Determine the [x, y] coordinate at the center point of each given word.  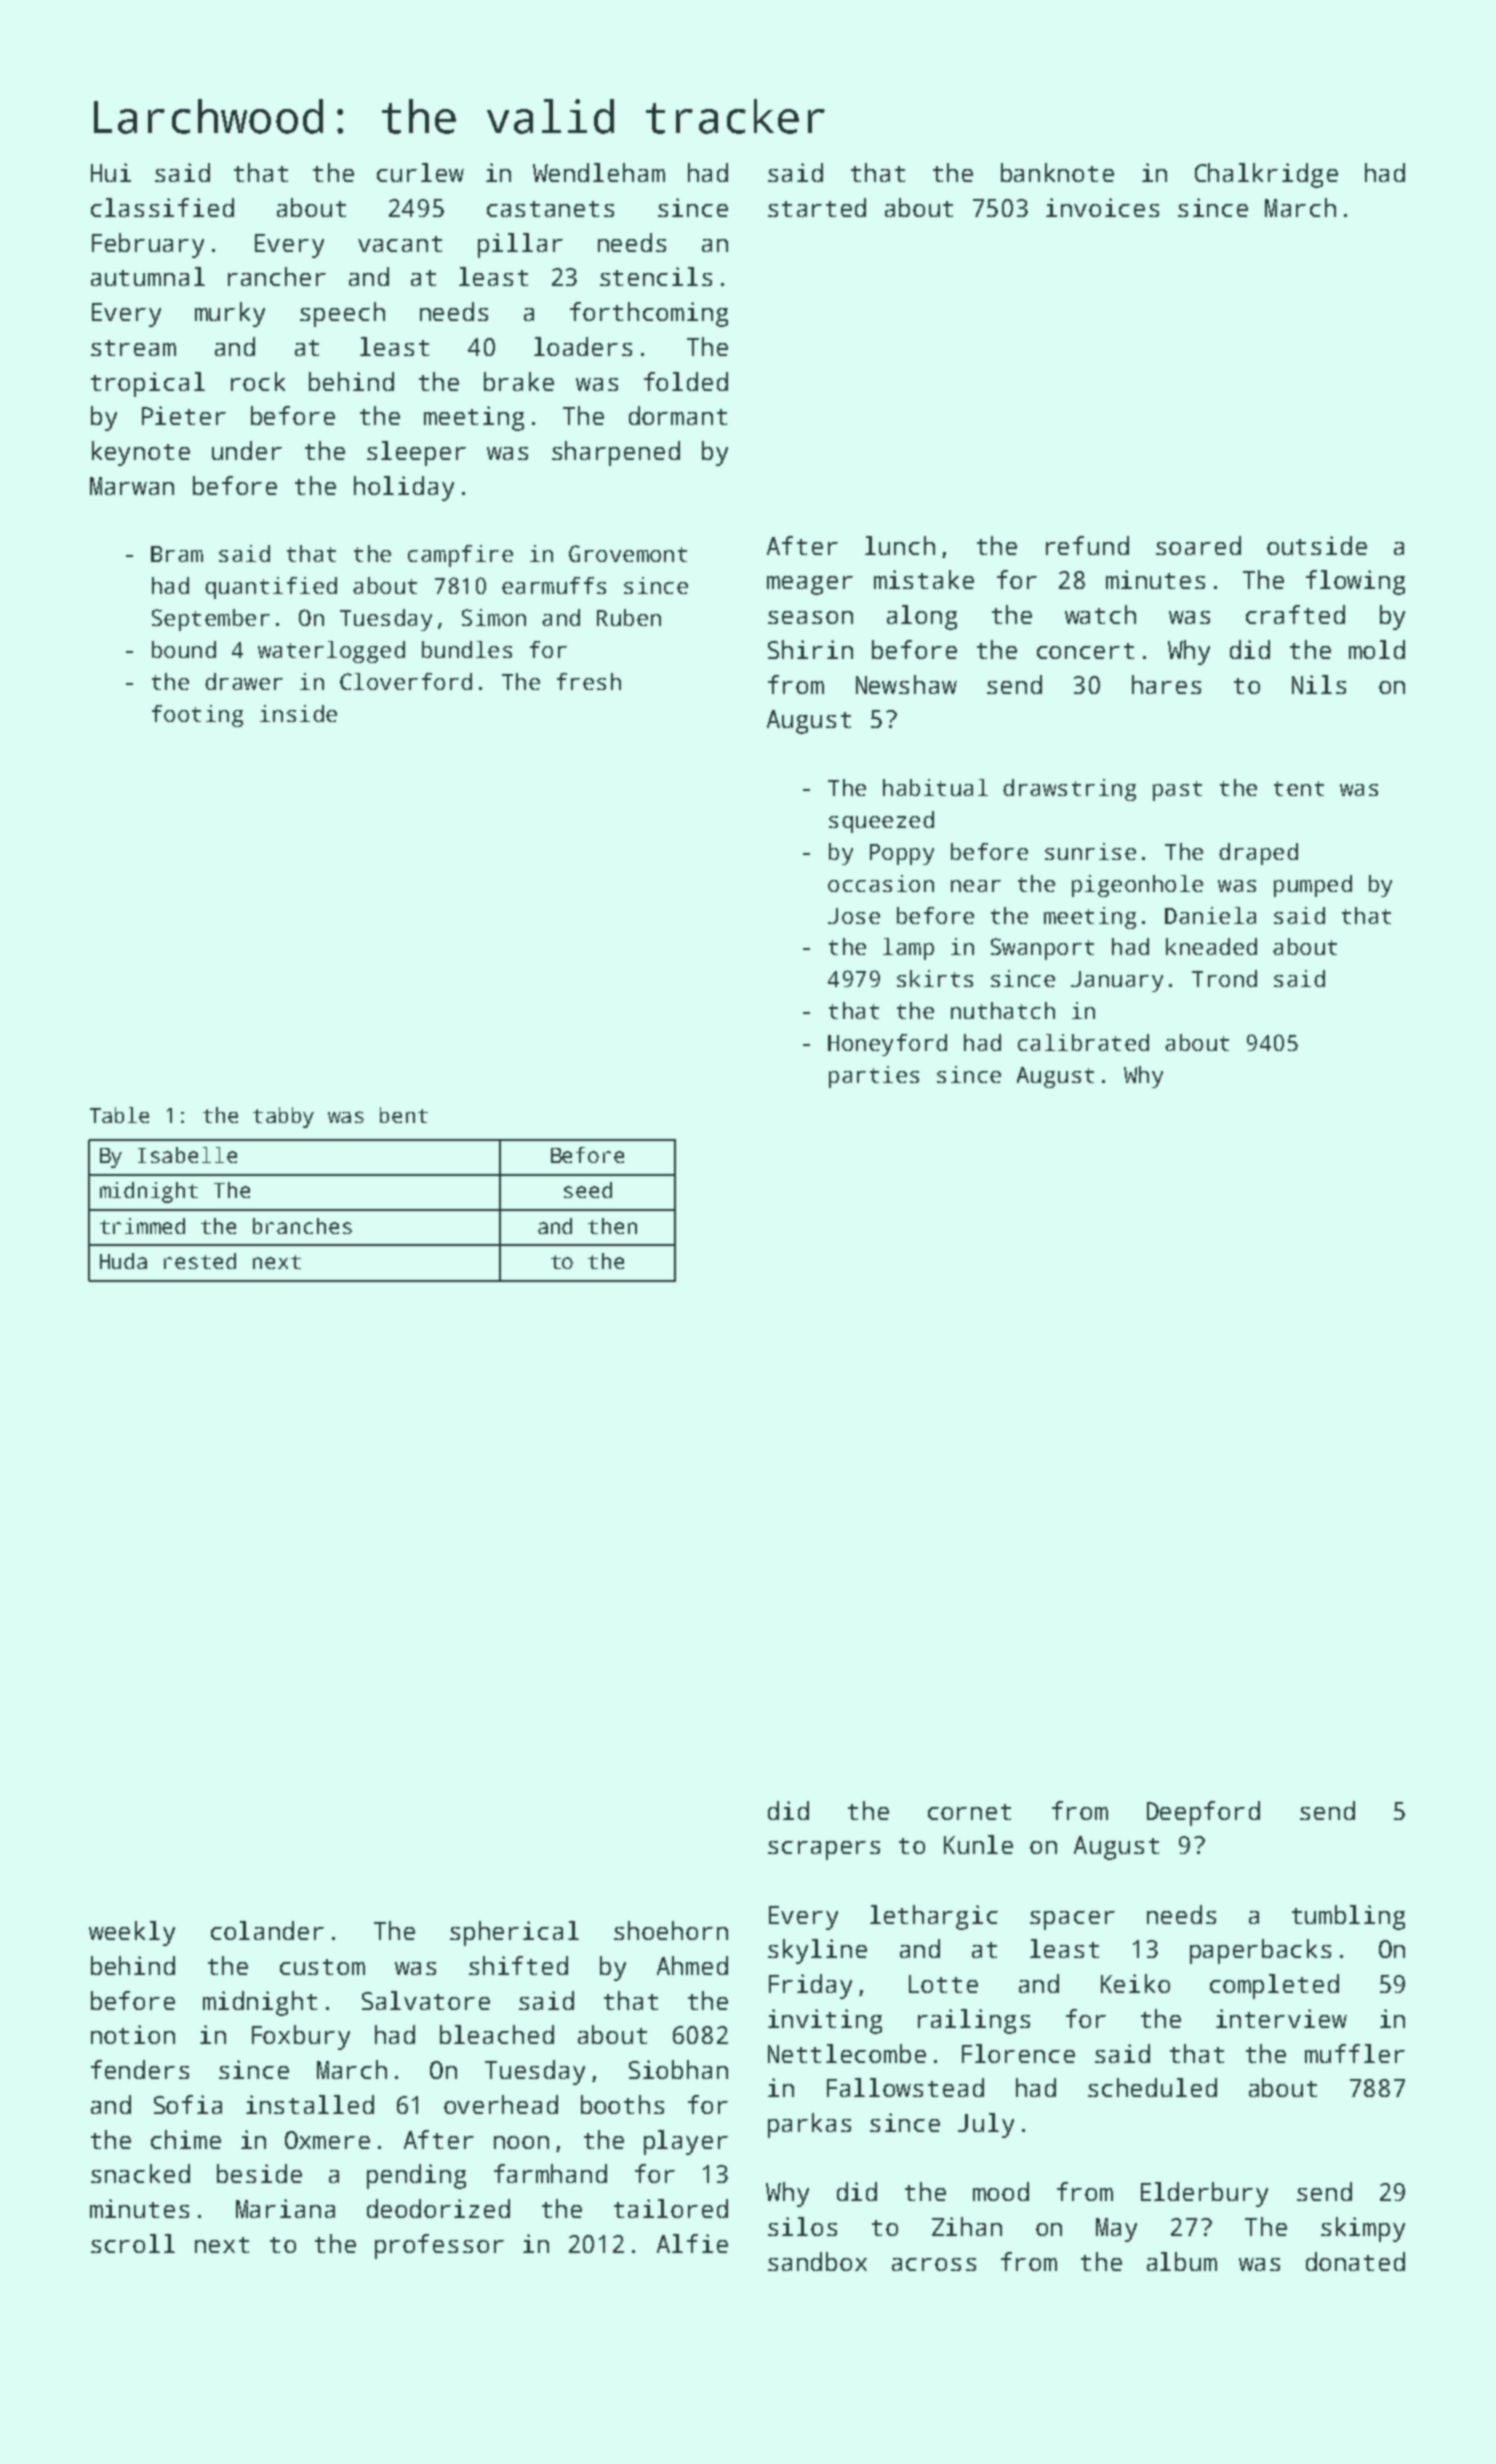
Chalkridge [1266, 175]
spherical [514, 1933]
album [1182, 2261]
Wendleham [599, 172]
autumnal [148, 276]
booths [622, 2104]
